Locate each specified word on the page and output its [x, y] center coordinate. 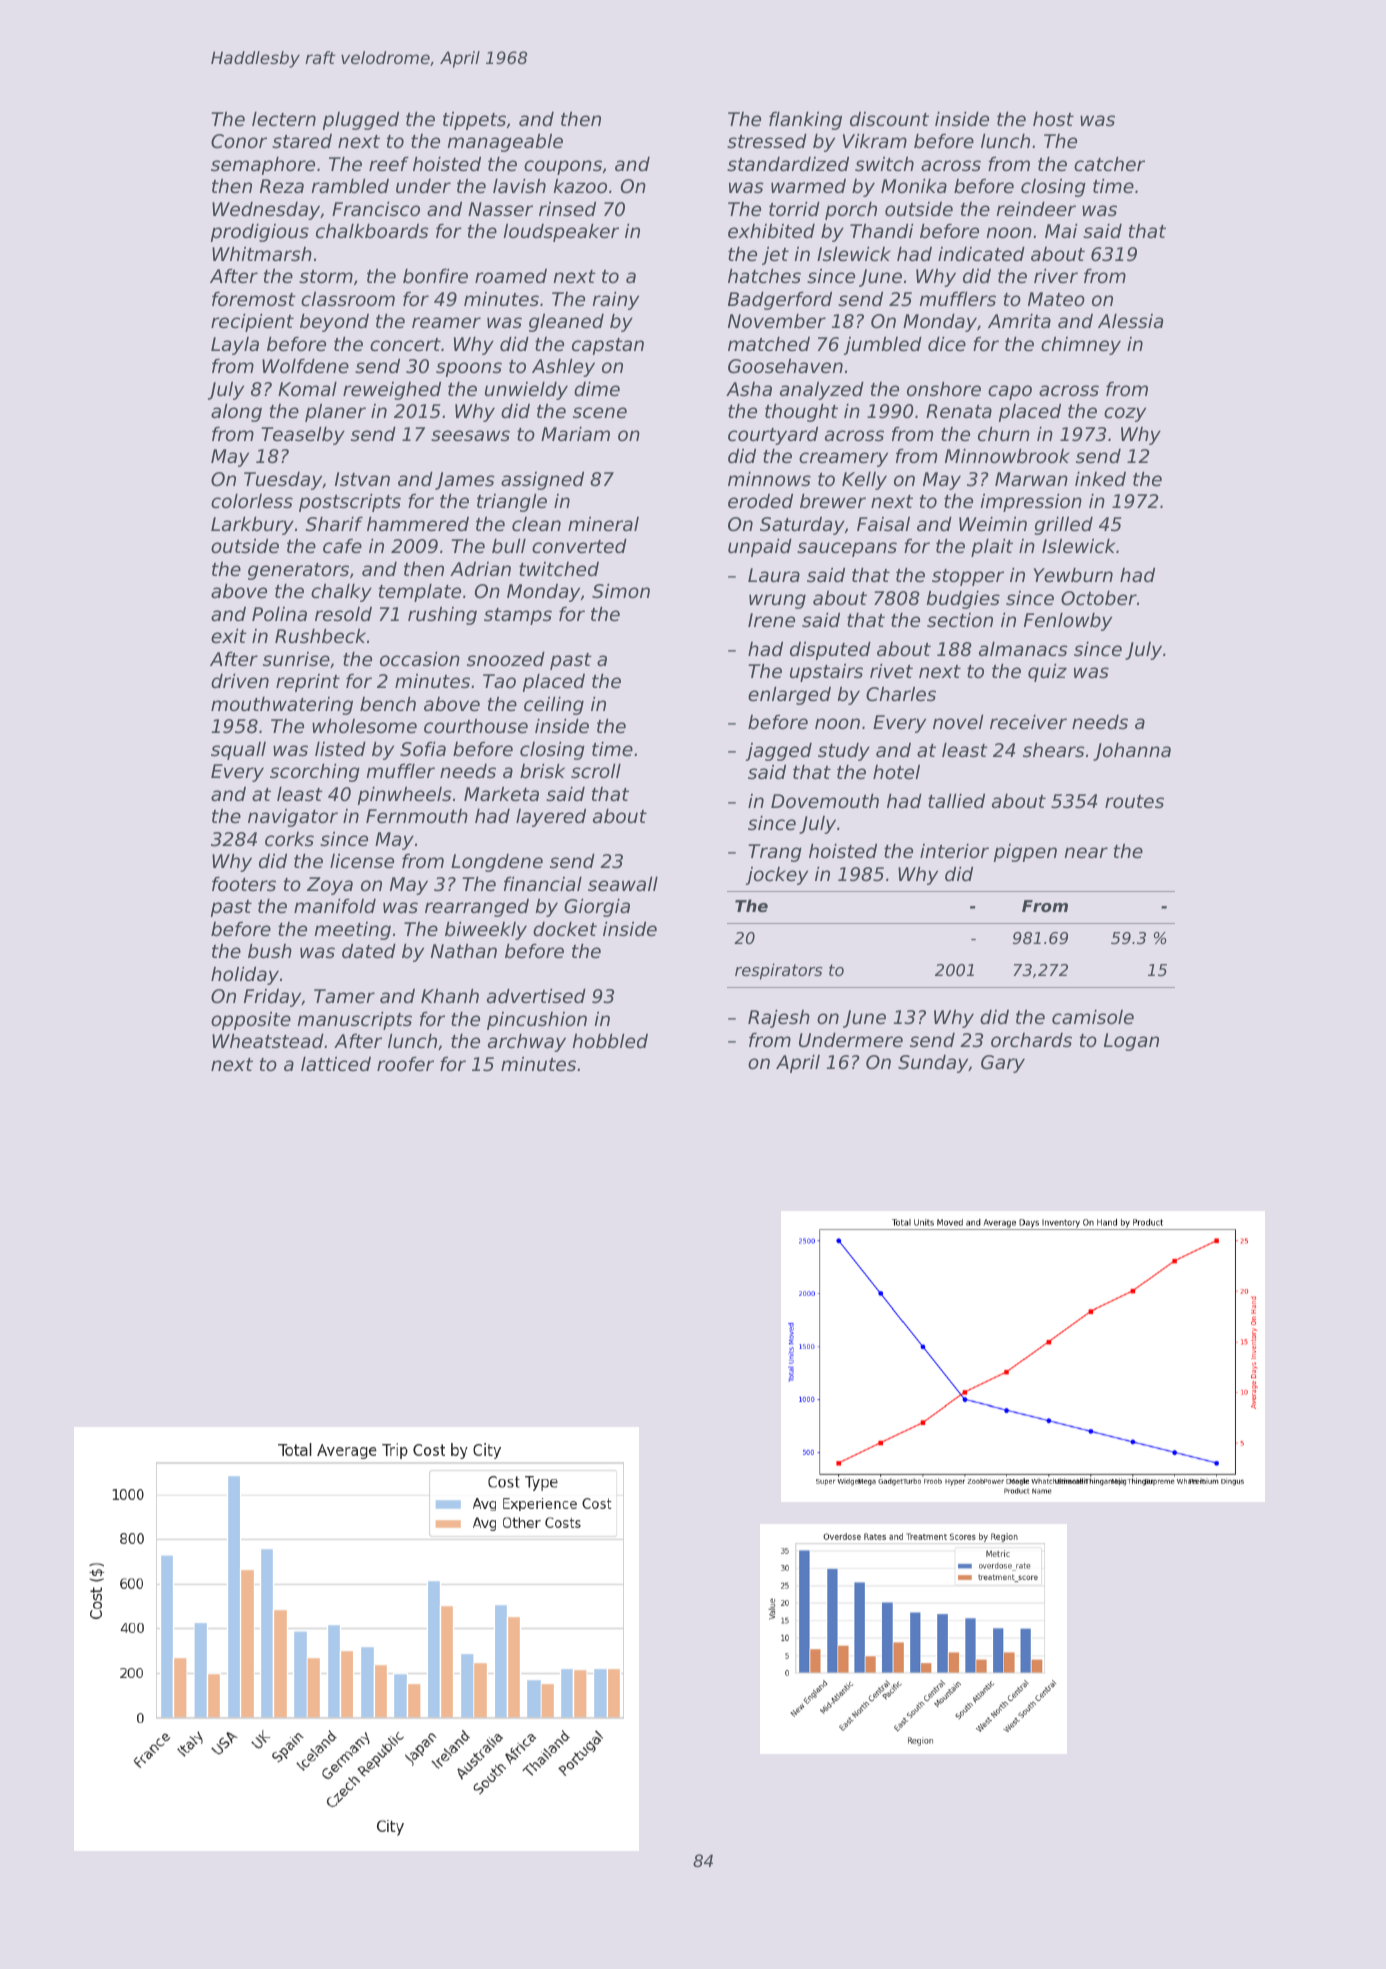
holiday [245, 975]
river [1056, 275]
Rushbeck [320, 636]
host [1053, 118]
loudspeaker [561, 232]
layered [551, 817]
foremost [254, 298]
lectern [284, 118]
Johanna [1132, 751]
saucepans [847, 549]
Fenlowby [1068, 621]
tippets [474, 120]
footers [244, 883]
